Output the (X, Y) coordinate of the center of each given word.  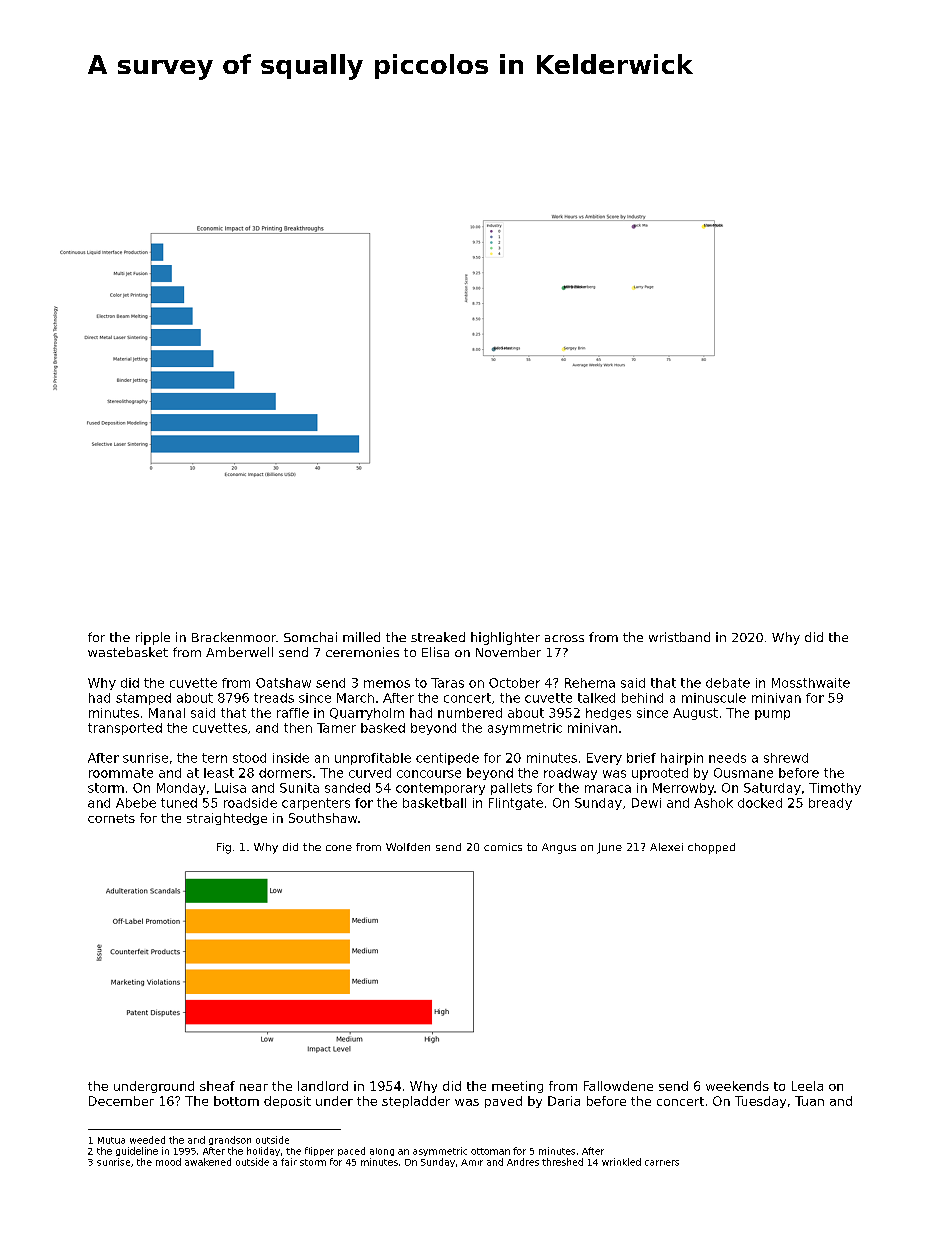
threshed (562, 1162)
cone (339, 848)
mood (168, 1162)
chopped (711, 848)
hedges (608, 714)
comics (503, 847)
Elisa (435, 652)
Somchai (310, 637)
